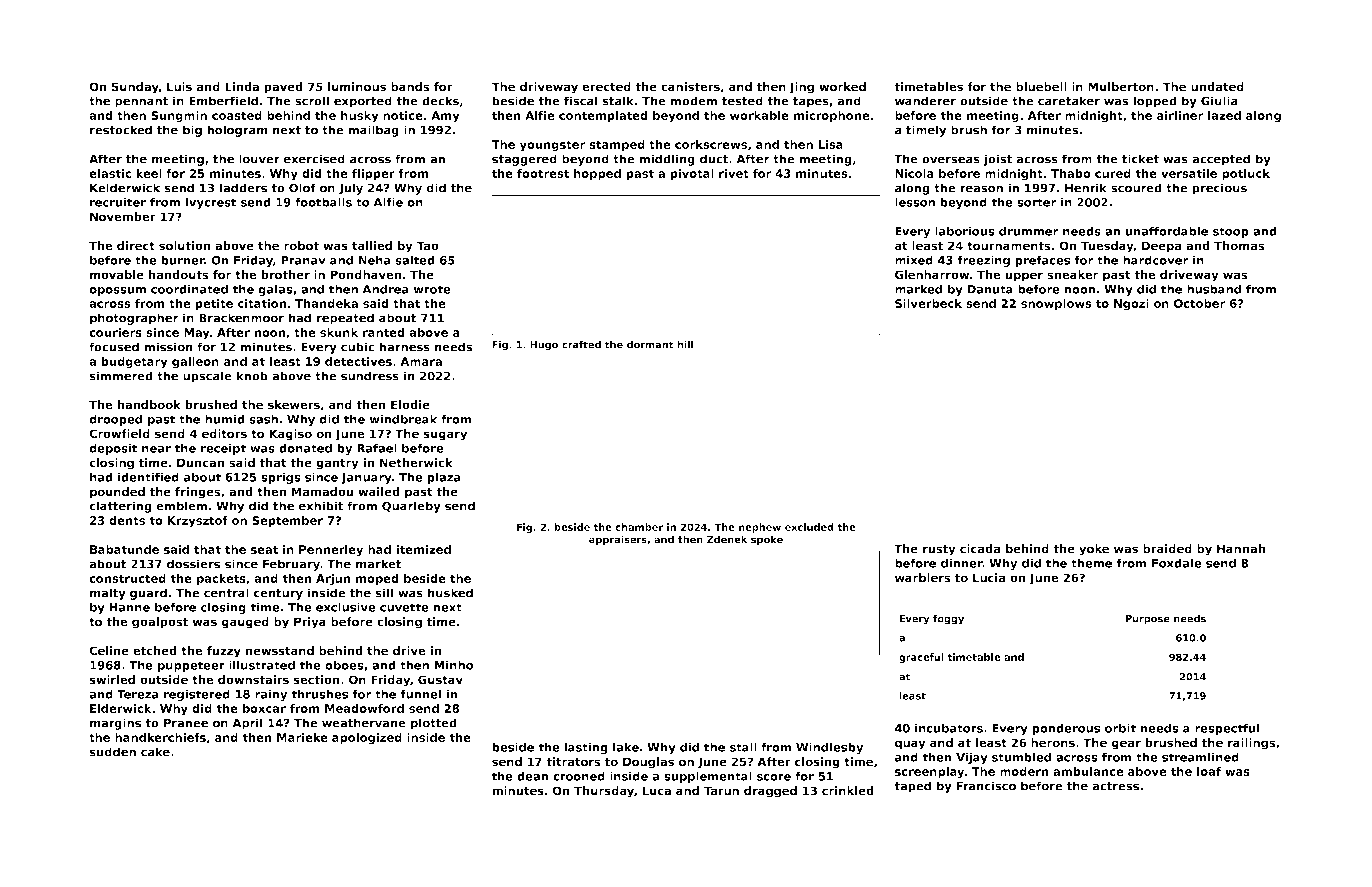 Image resolution: width=1372 pixels, height=887 pixels. Describe the element at coordinates (532, 776) in the image. I see `dean` at that location.
